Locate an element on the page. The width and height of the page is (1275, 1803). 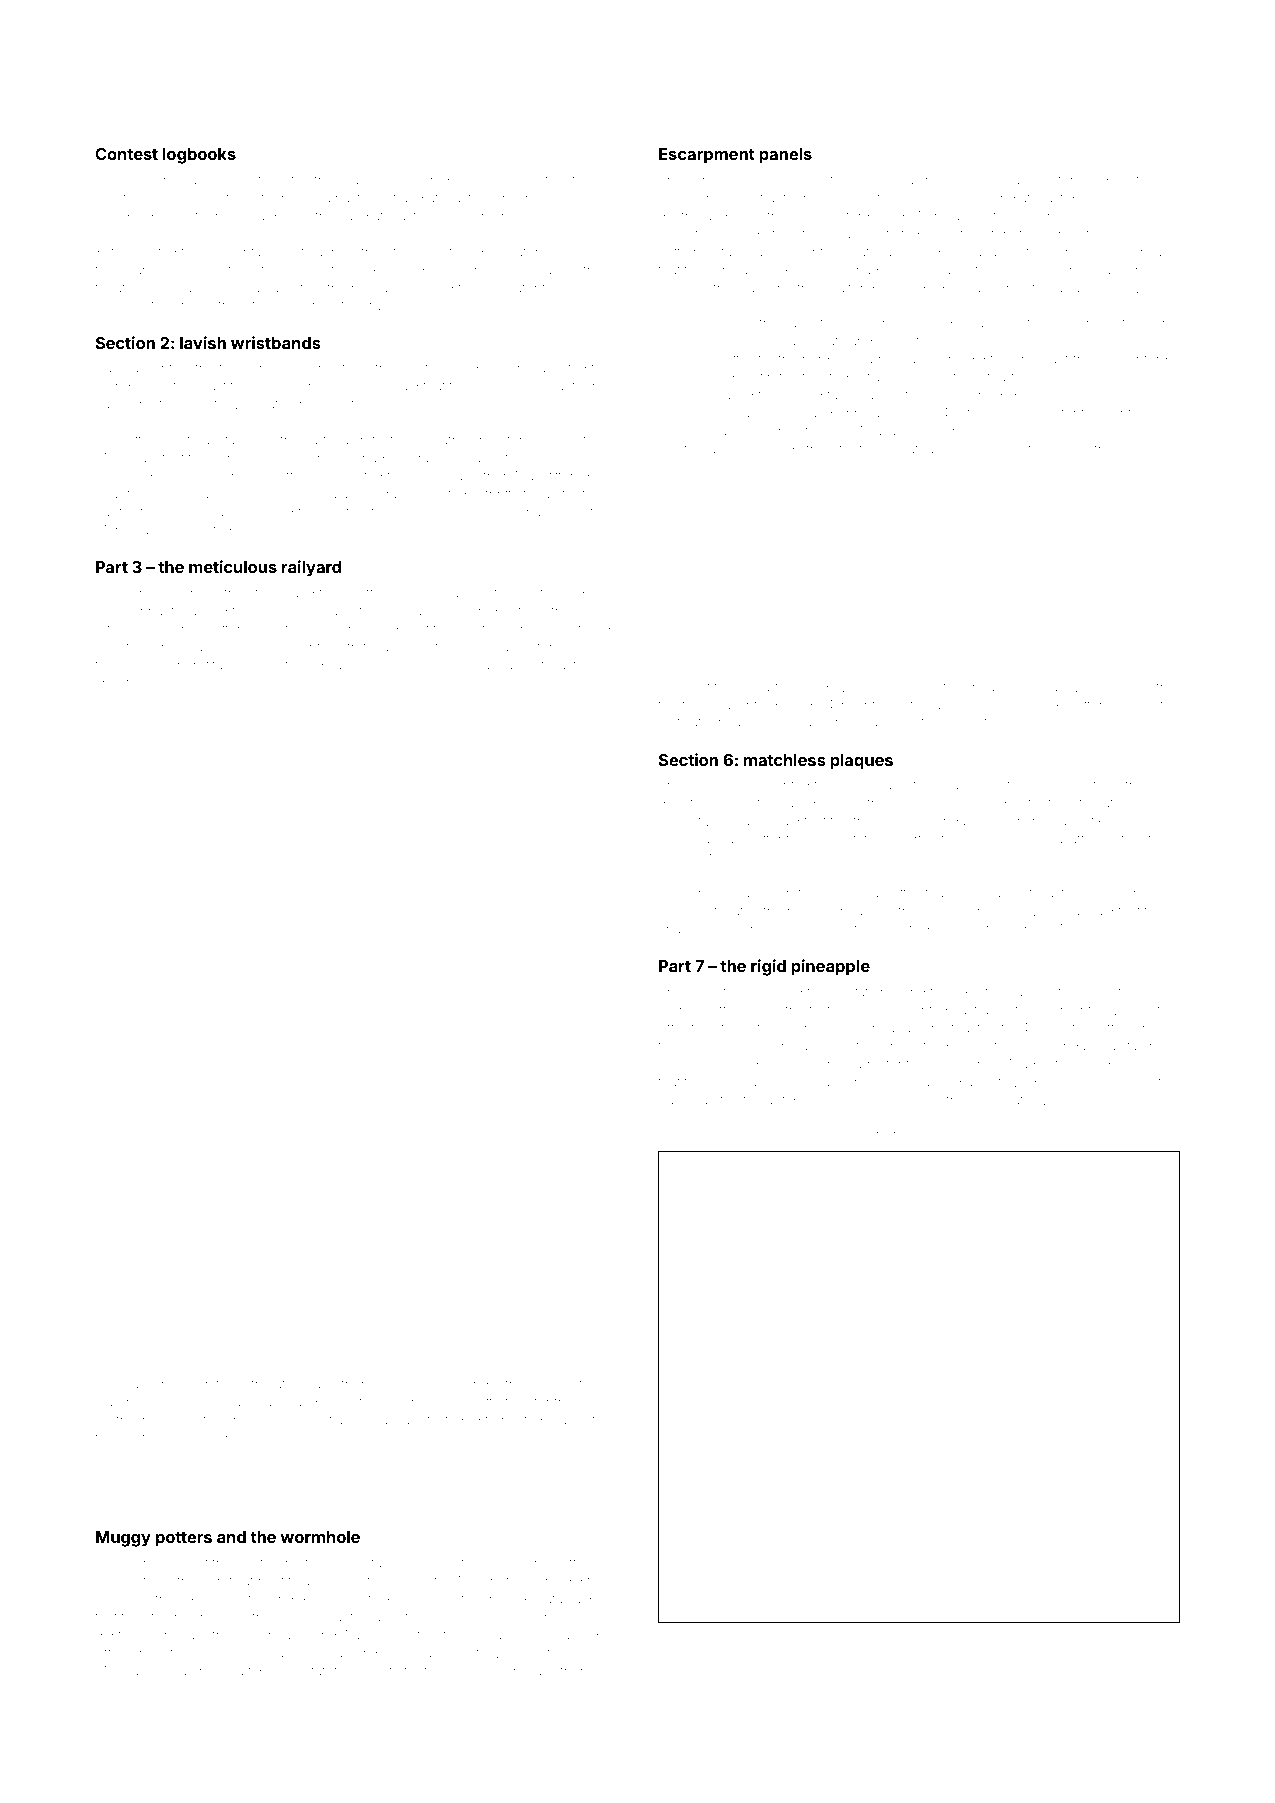
receipt is located at coordinates (267, 666).
